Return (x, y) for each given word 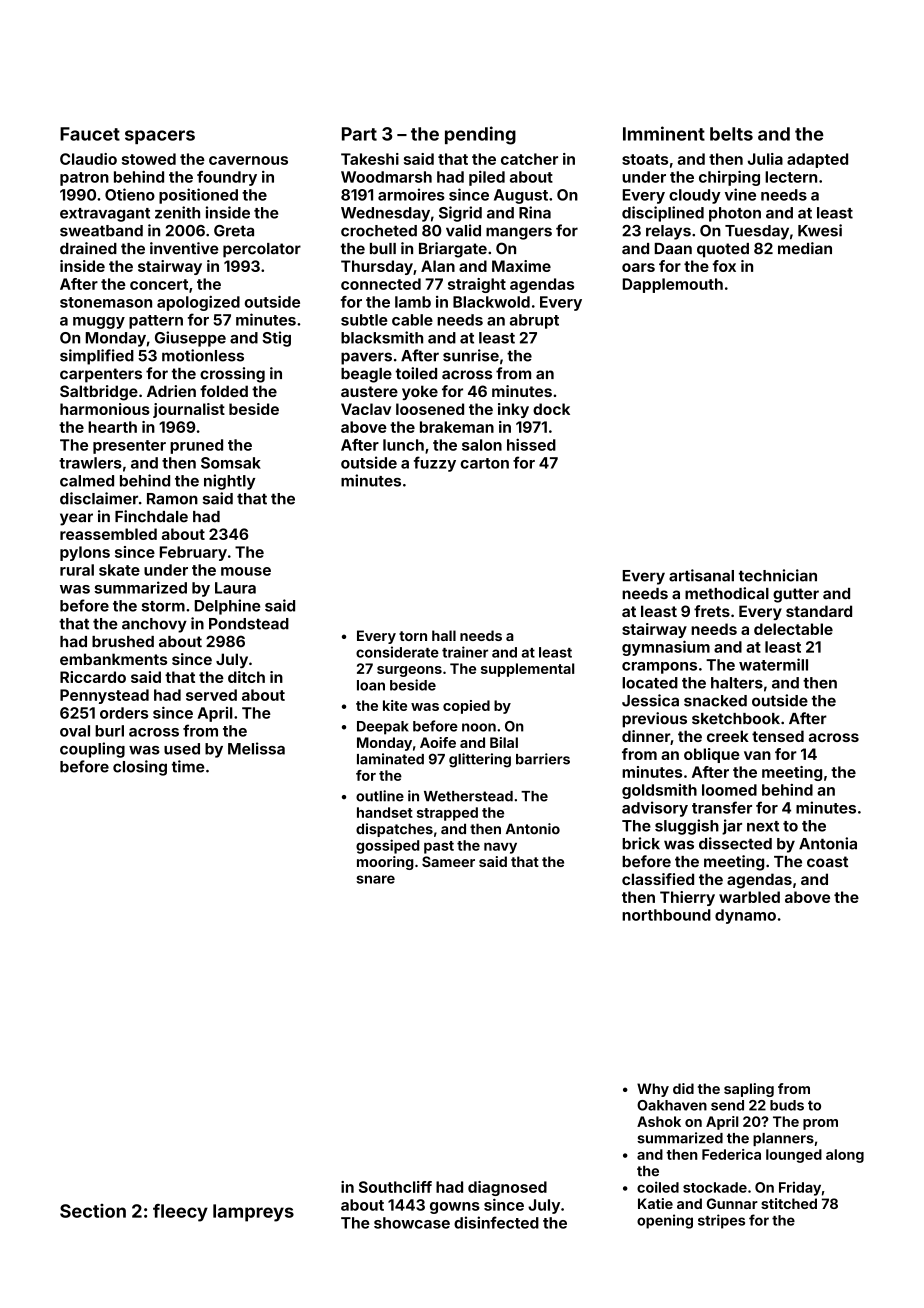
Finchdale (151, 516)
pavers (366, 358)
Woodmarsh (386, 177)
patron (84, 179)
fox (724, 266)
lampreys (253, 1213)
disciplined (663, 214)
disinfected (496, 1222)
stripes (721, 1221)
